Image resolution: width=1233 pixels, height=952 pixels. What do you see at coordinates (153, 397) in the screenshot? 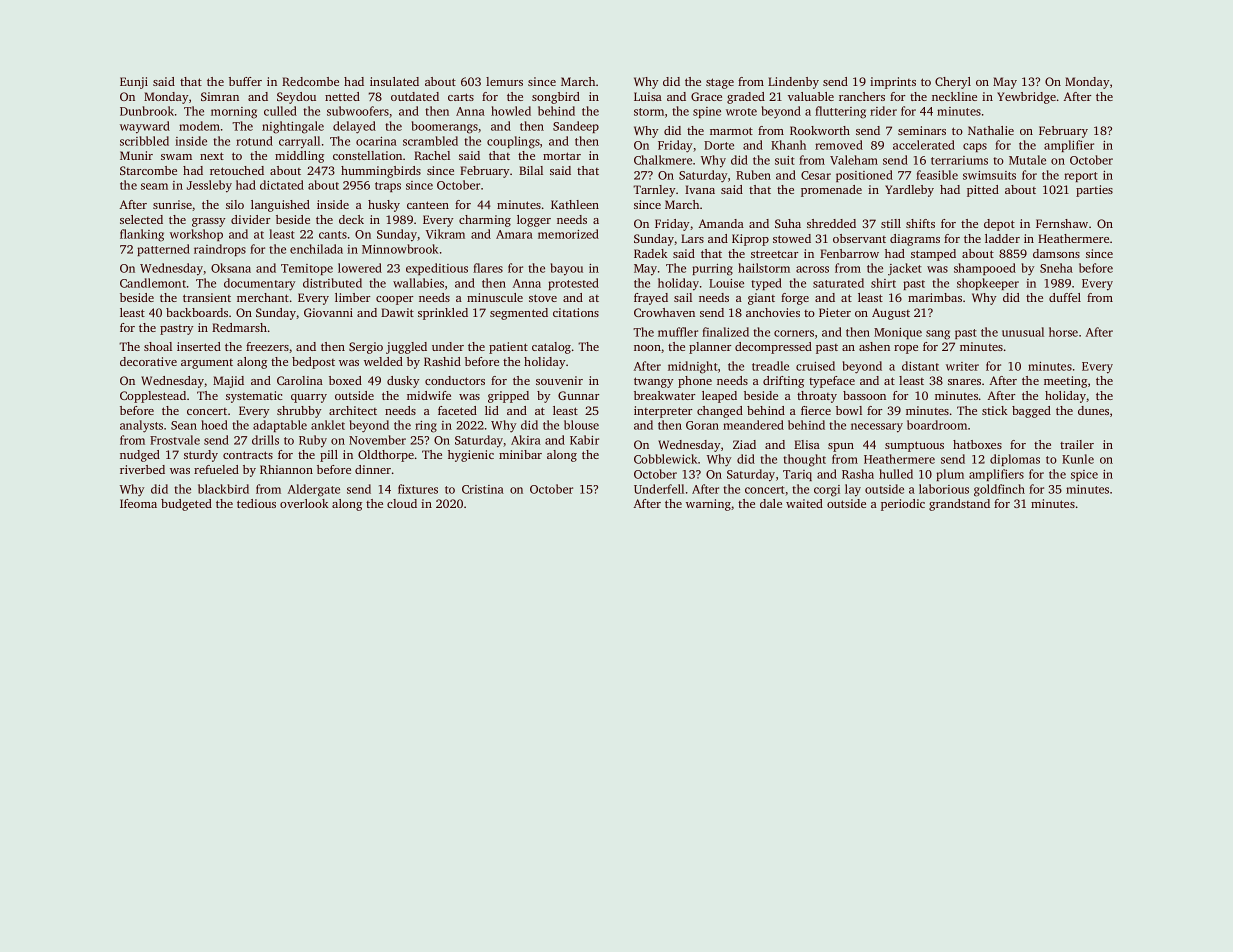
I see `Copplestead` at bounding box center [153, 397].
